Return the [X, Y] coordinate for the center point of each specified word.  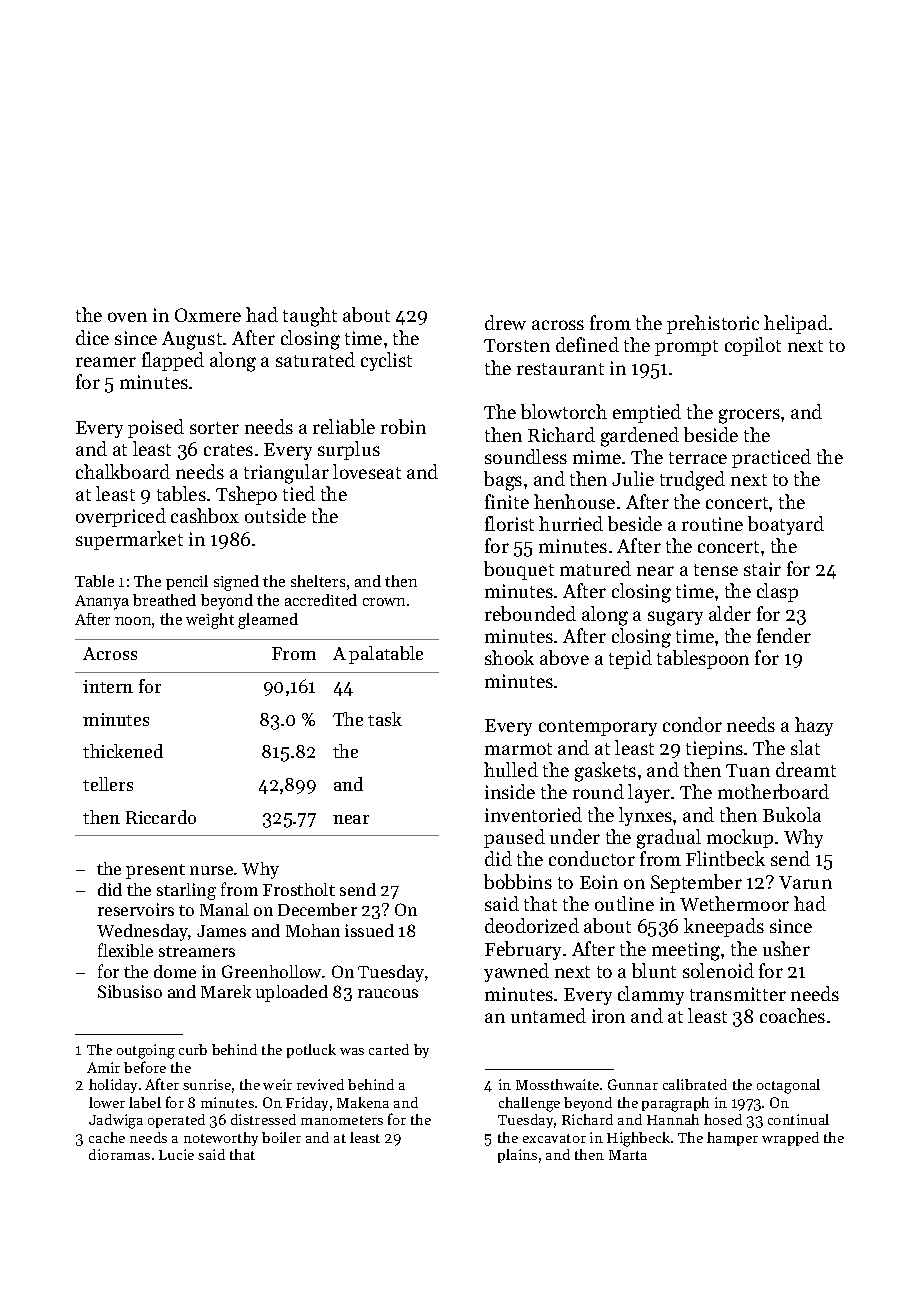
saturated [315, 359]
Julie [633, 478]
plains [517, 1156]
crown [384, 602]
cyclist [386, 361]
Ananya [102, 602]
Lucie [176, 1154]
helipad [796, 324]
